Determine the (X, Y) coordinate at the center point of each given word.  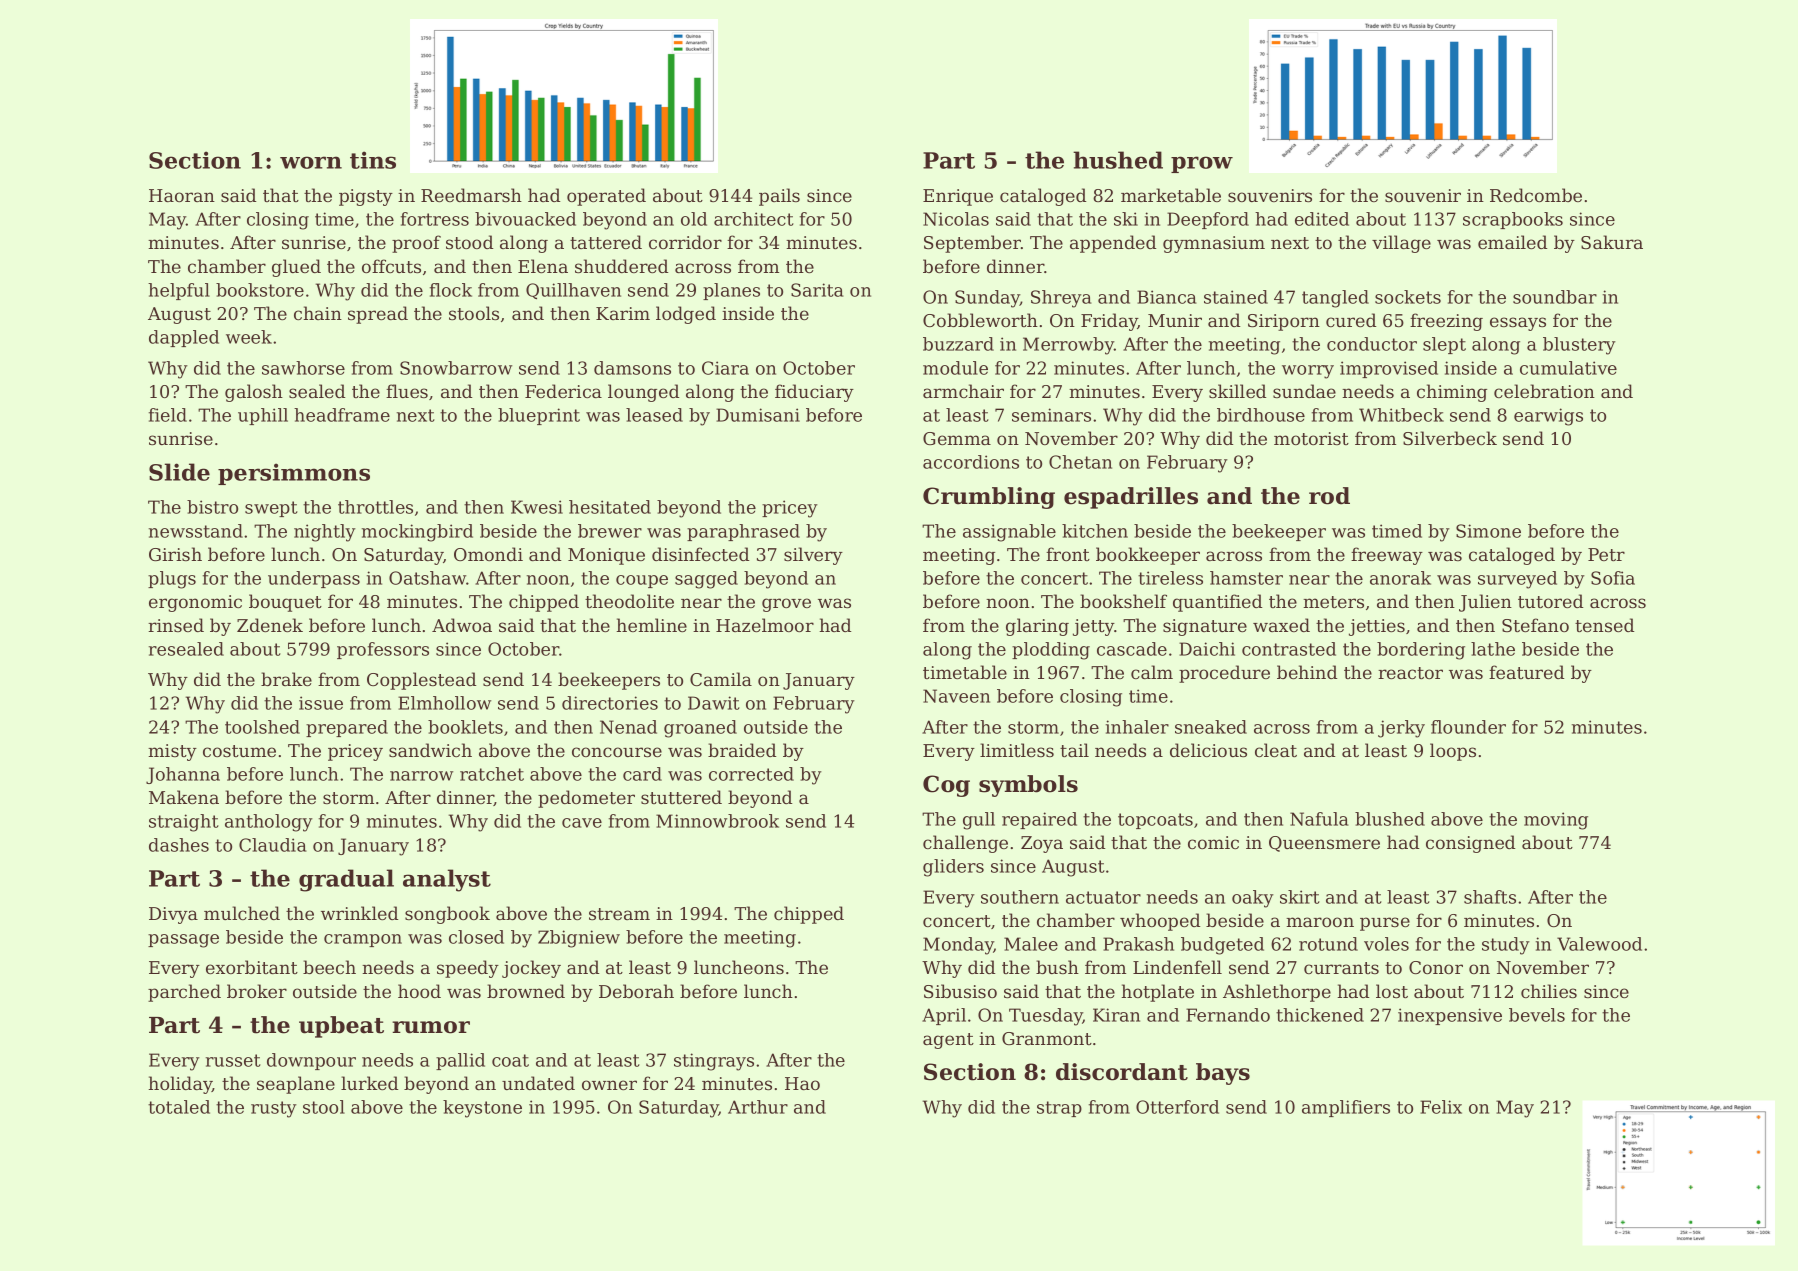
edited (1322, 219)
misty (172, 752)
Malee (1031, 944)
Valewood (1599, 944)
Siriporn (1284, 322)
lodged (686, 315)
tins (373, 160)
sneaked (1211, 727)
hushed (1118, 160)
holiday (180, 1085)
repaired (1039, 820)
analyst (447, 880)
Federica (563, 391)
